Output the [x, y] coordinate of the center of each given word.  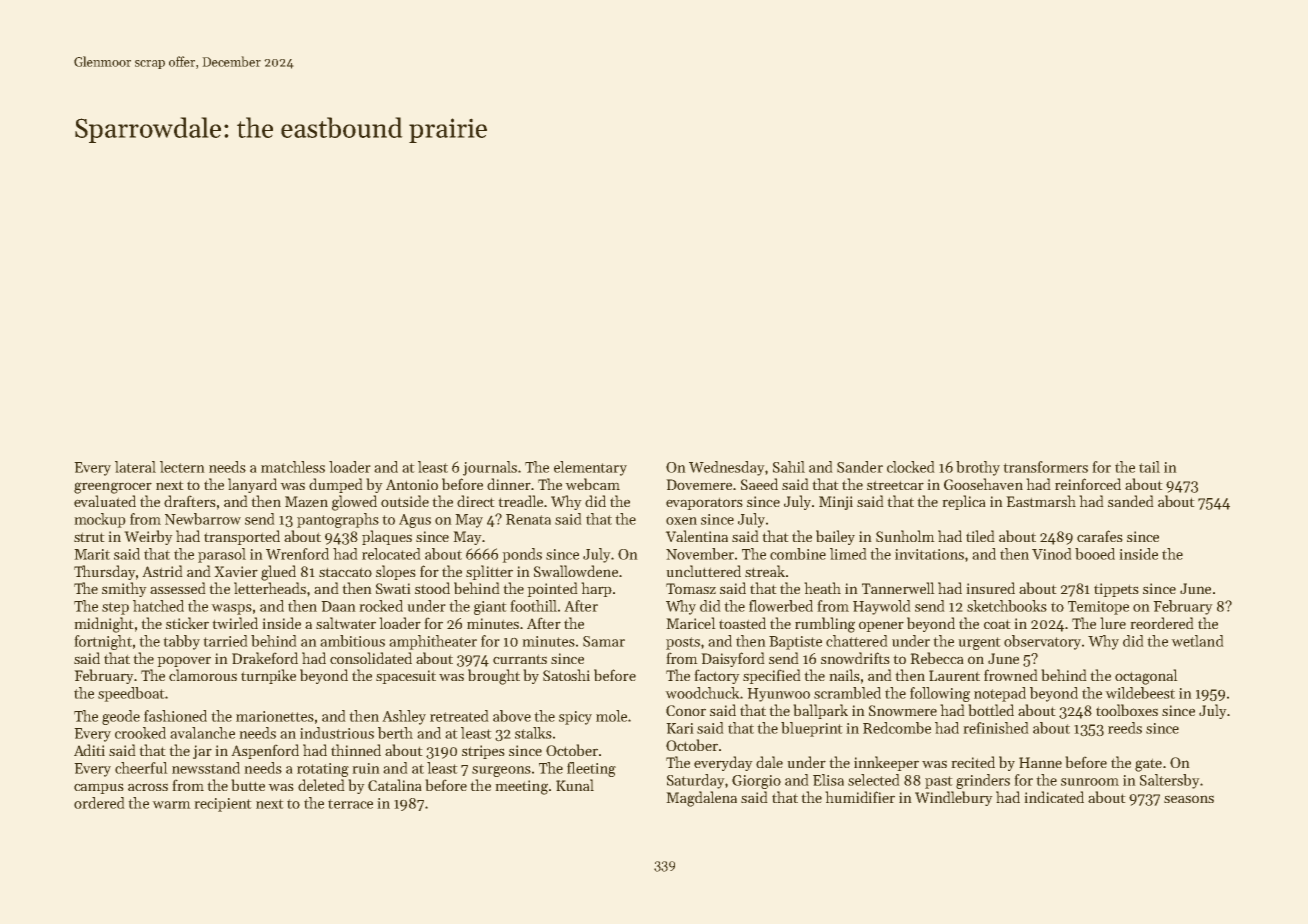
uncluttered [703, 571]
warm [171, 805]
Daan [338, 606]
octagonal [1146, 677]
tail [1149, 467]
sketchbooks [1007, 606]
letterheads [270, 588]
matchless [293, 467]
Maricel [691, 623]
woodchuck [702, 693]
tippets [1116, 590]
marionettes [275, 716]
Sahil [789, 467]
